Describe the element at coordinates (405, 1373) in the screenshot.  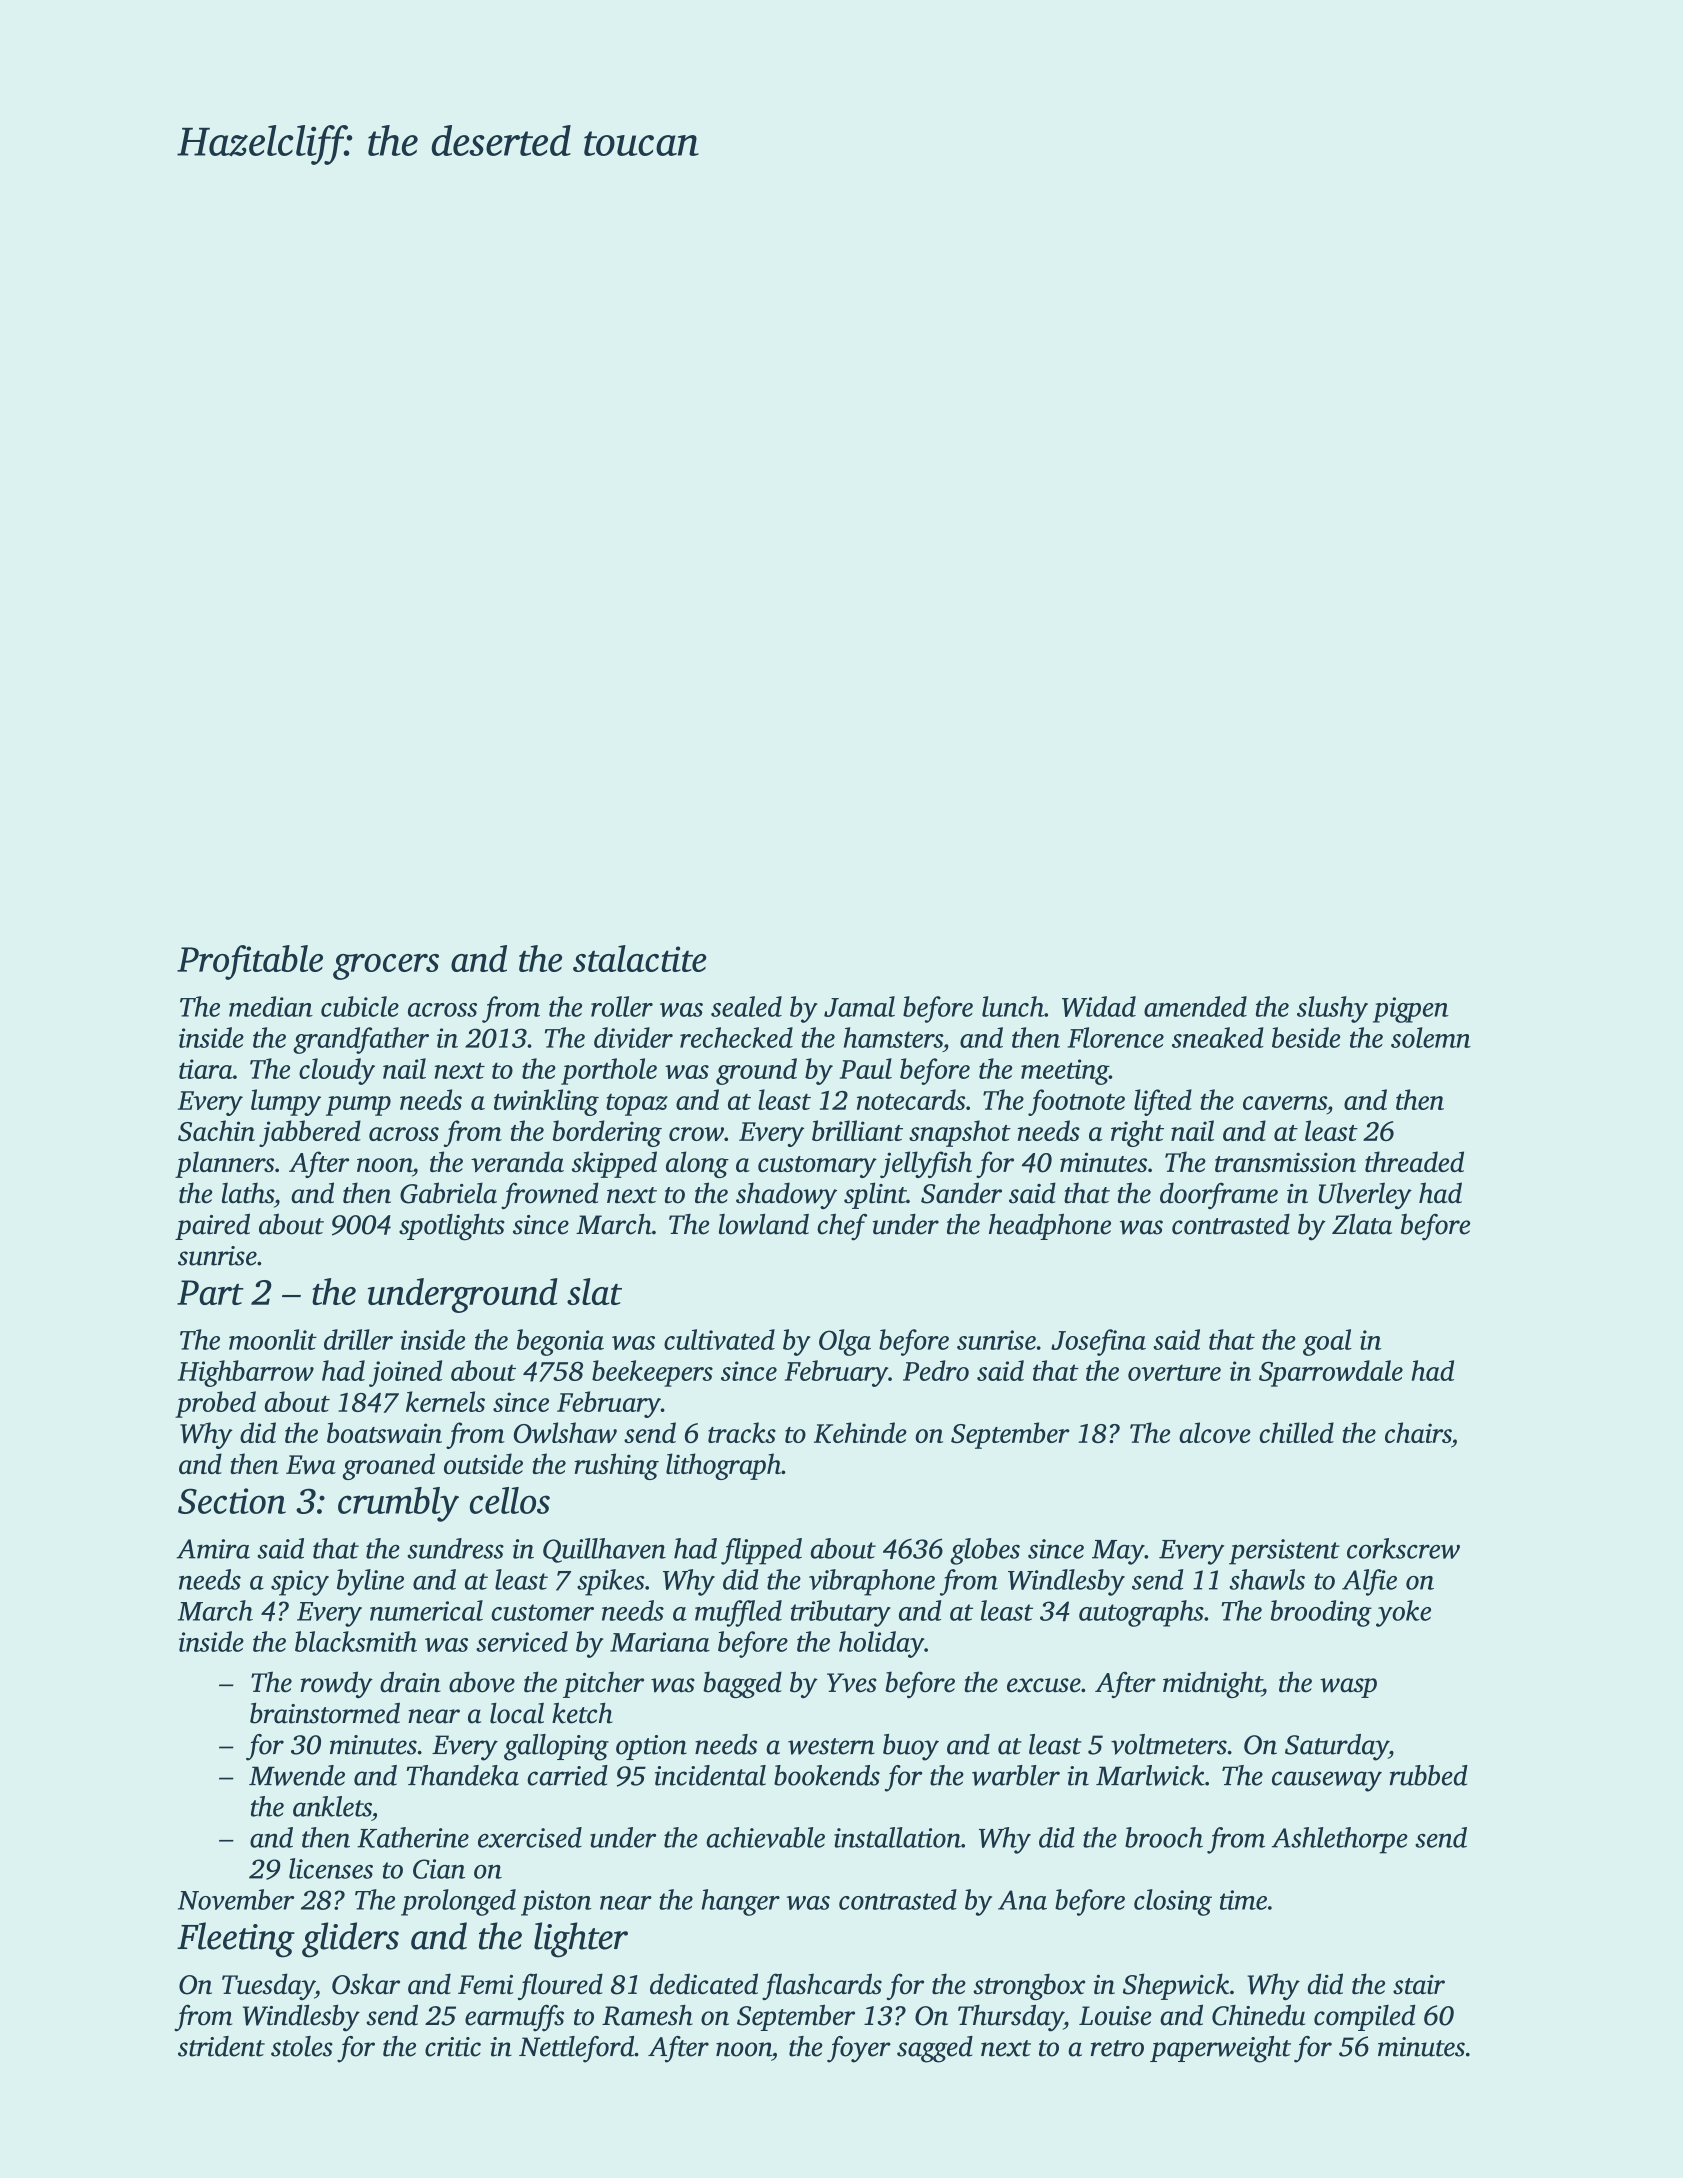
I see `joined` at that location.
